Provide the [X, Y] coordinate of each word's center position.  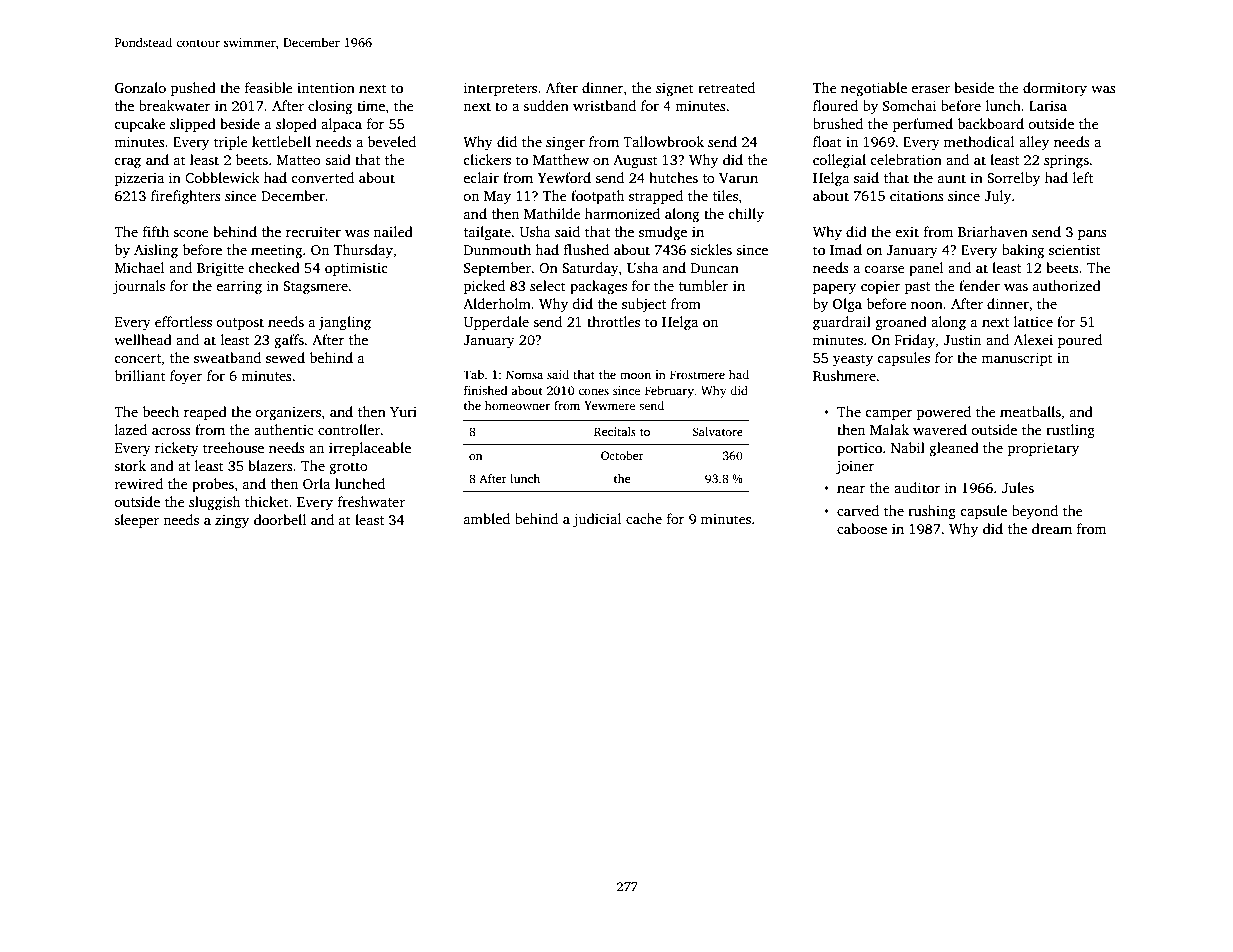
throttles [613, 321]
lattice [1033, 321]
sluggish [214, 503]
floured [835, 105]
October [622, 455]
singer [565, 144]
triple [231, 143]
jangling [344, 323]
